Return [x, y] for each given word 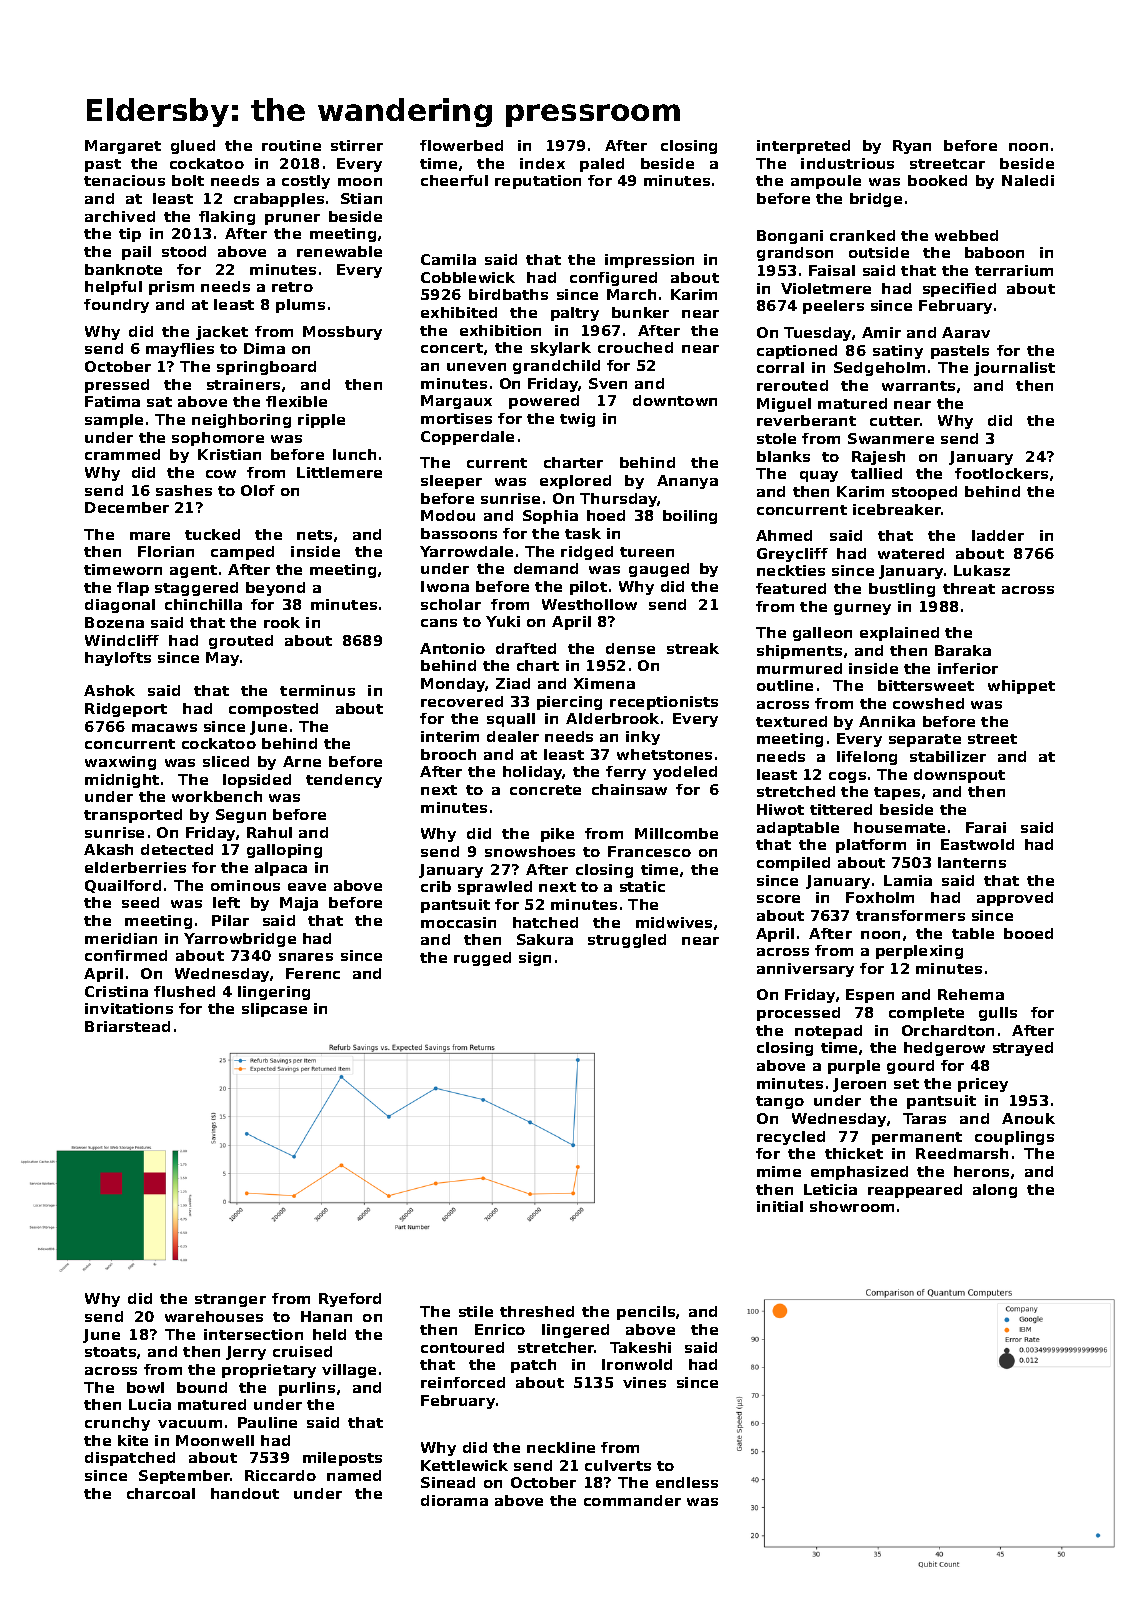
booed [1028, 933]
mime [779, 1171]
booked [937, 180]
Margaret [123, 147]
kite [133, 1440]
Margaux [456, 402]
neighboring [241, 421]
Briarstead [127, 1026]
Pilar [230, 920]
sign [535, 959]
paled [602, 165]
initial [780, 1206]
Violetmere [826, 288]
